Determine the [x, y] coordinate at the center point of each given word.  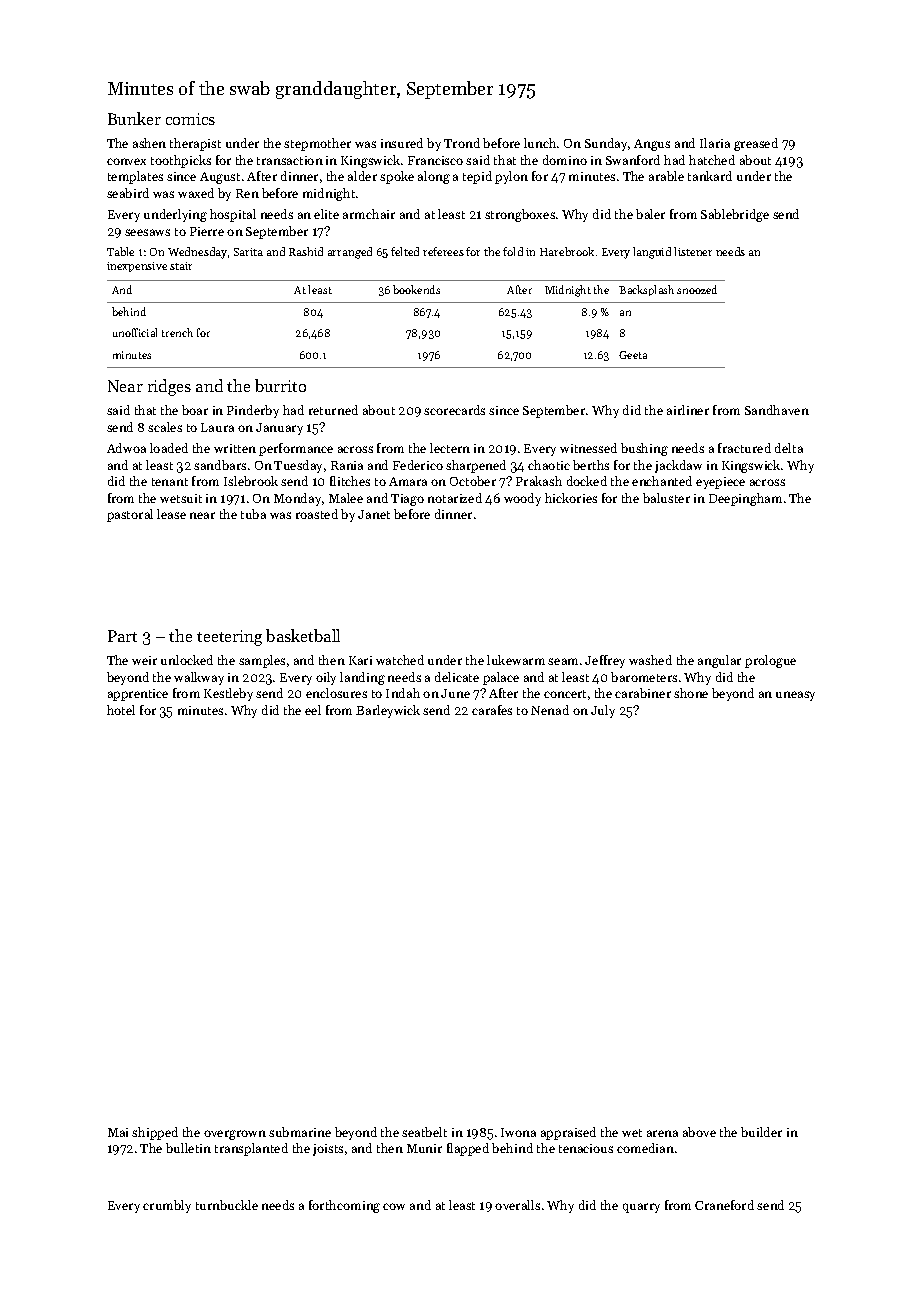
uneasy [795, 696]
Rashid [306, 251]
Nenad [550, 710]
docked [587, 481]
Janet [374, 514]
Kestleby [228, 694]
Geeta [633, 355]
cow [394, 1206]
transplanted [251, 1149]
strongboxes [520, 215]
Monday [297, 499]
